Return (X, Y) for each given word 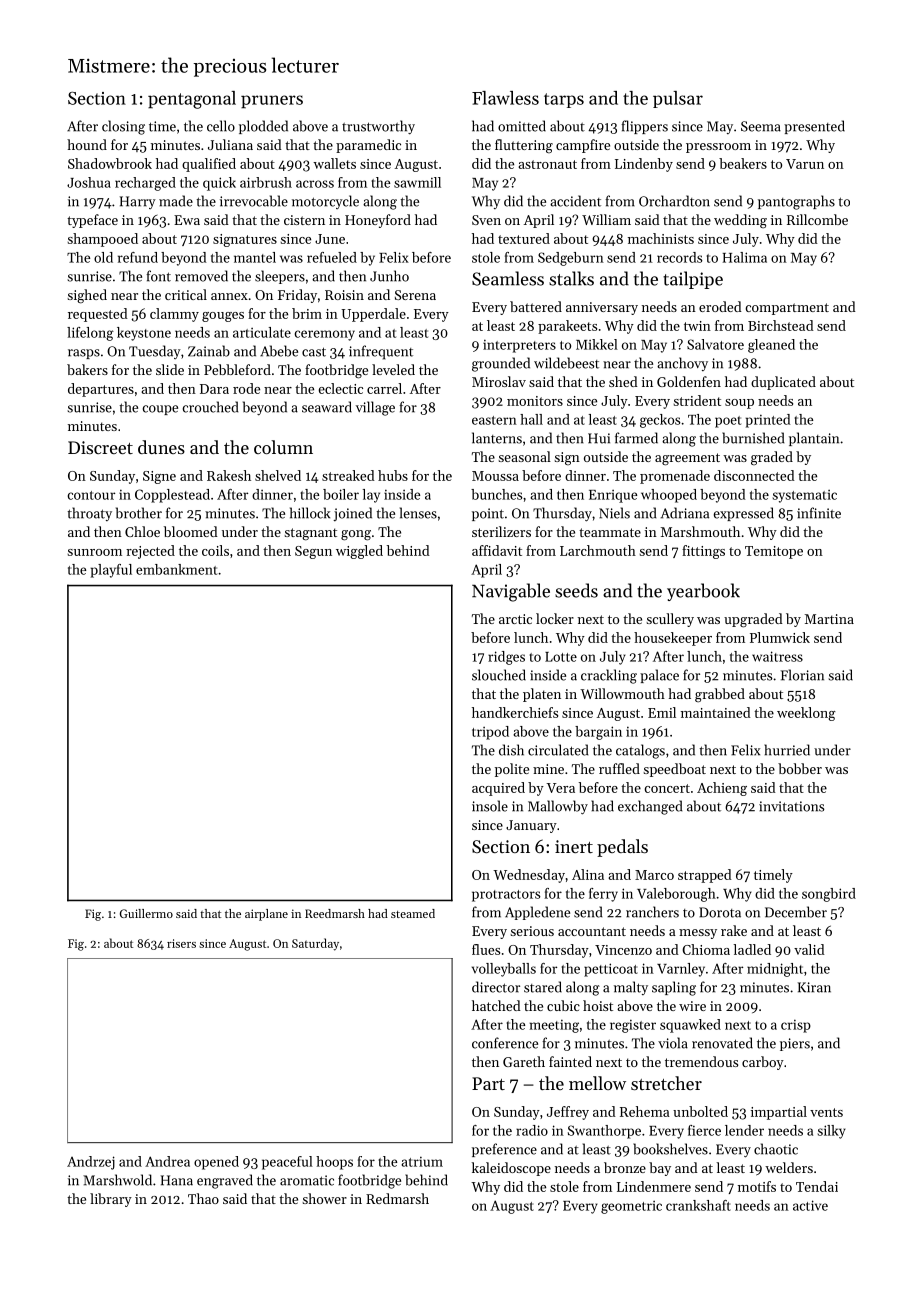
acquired (498, 789)
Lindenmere (654, 1186)
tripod (490, 733)
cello (221, 126)
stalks (571, 278)
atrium (422, 1162)
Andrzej (91, 1163)
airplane (266, 915)
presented (814, 127)
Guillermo (146, 913)
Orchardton (674, 201)
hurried (787, 750)
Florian (802, 675)
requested (98, 315)
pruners (272, 102)
